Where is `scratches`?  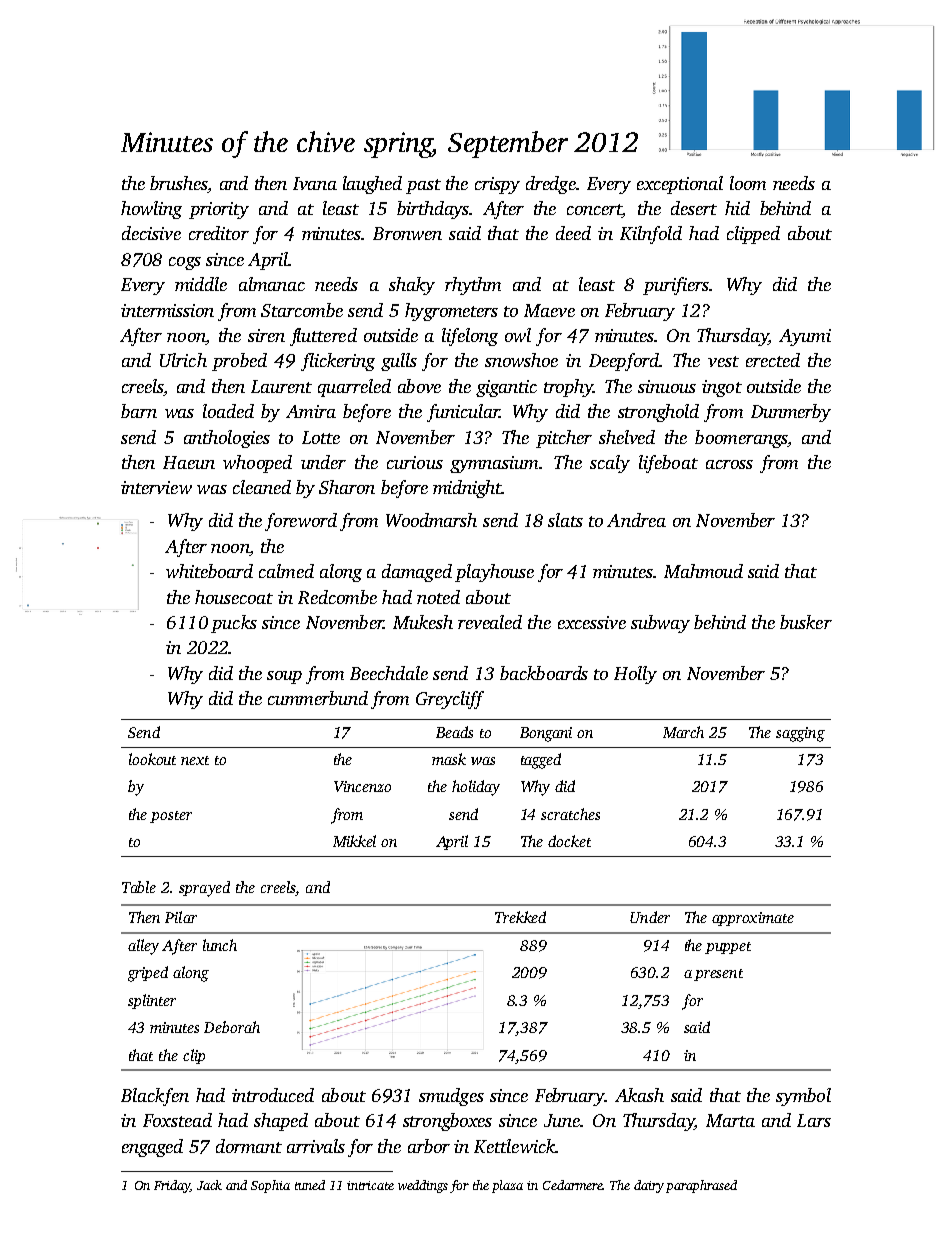
scratches is located at coordinates (570, 814).
